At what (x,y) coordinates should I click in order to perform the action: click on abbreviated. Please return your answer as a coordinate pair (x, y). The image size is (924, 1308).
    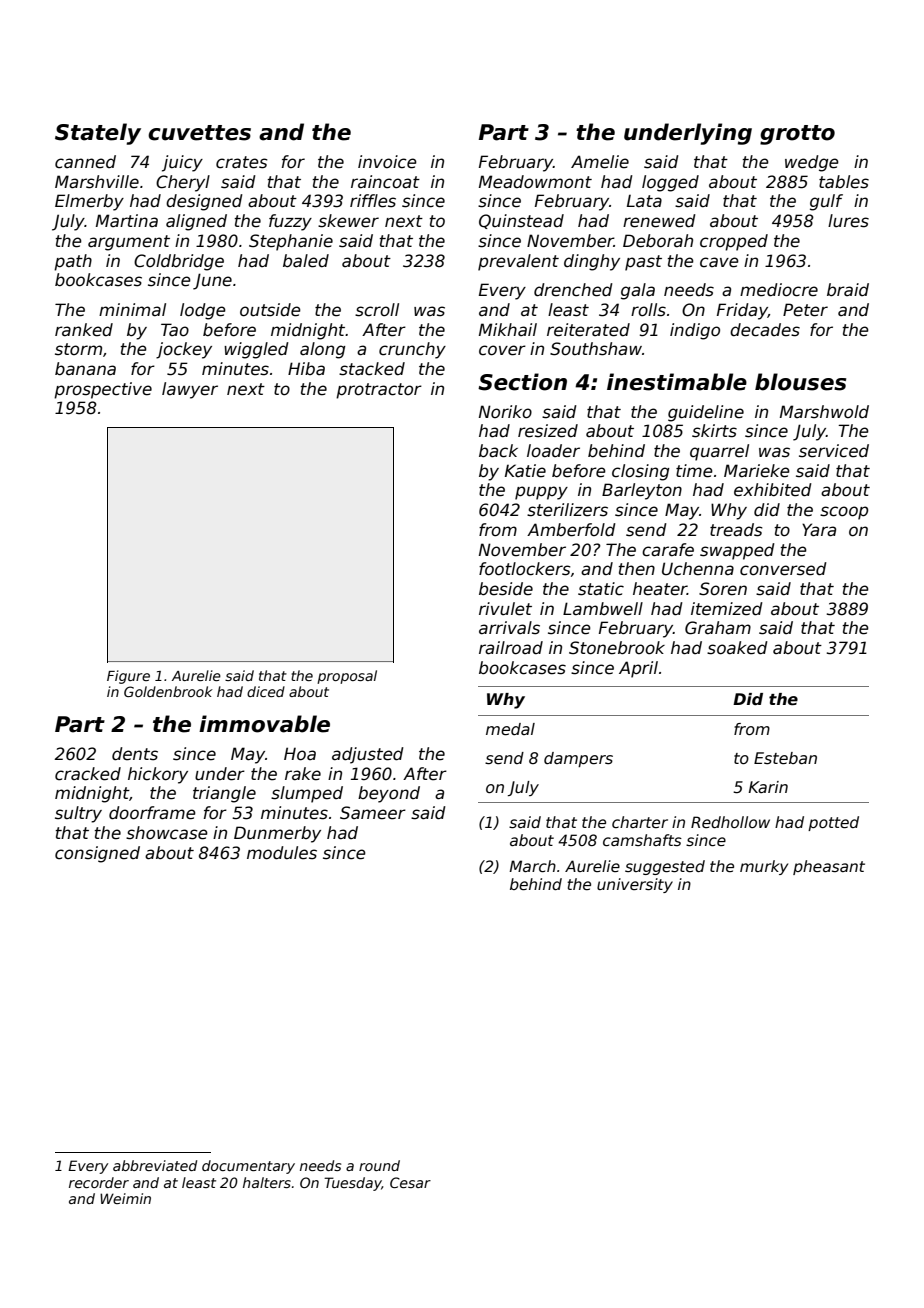
    Looking at the image, I should click on (155, 1165).
